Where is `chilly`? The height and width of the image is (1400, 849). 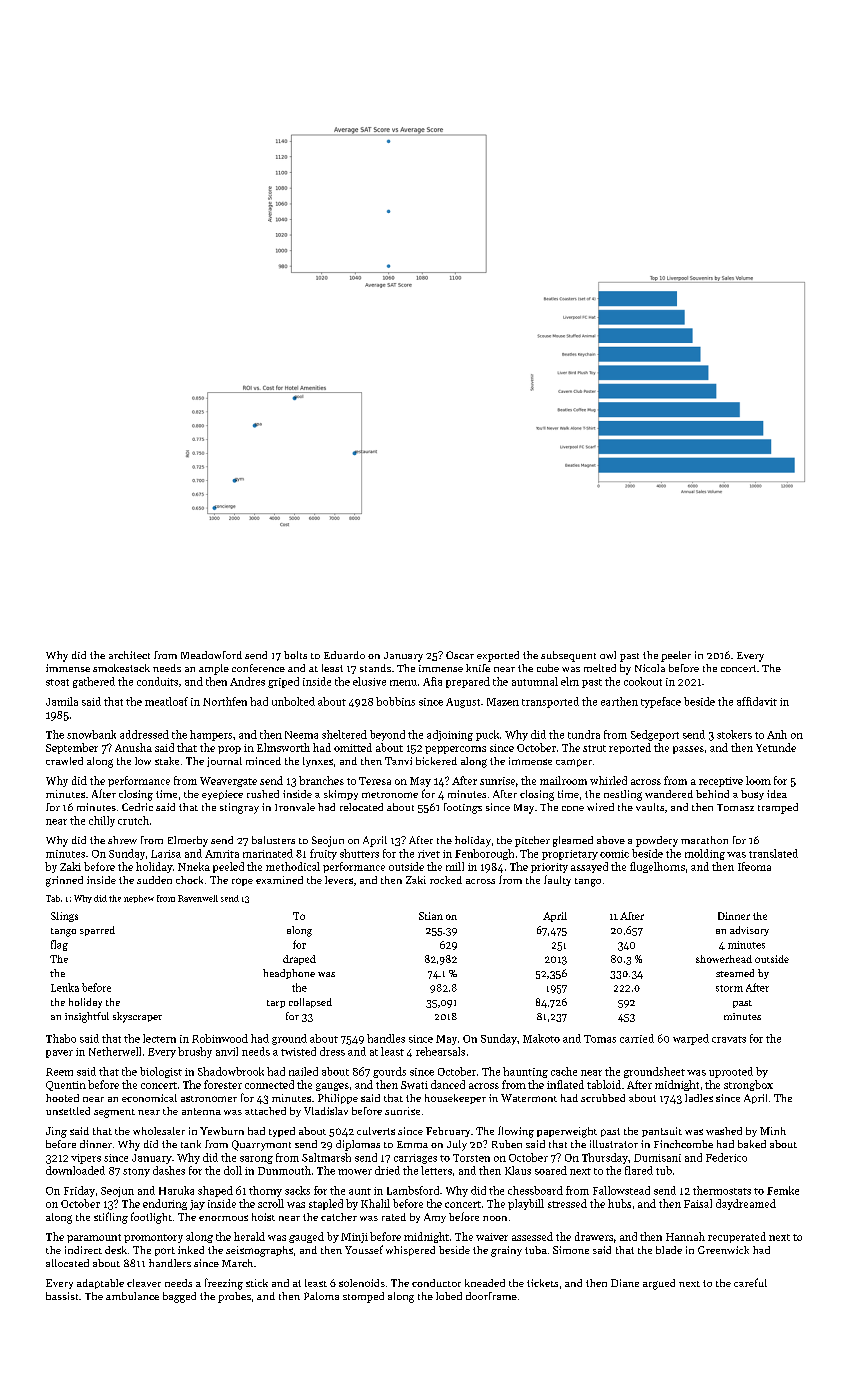 chilly is located at coordinates (102, 821).
